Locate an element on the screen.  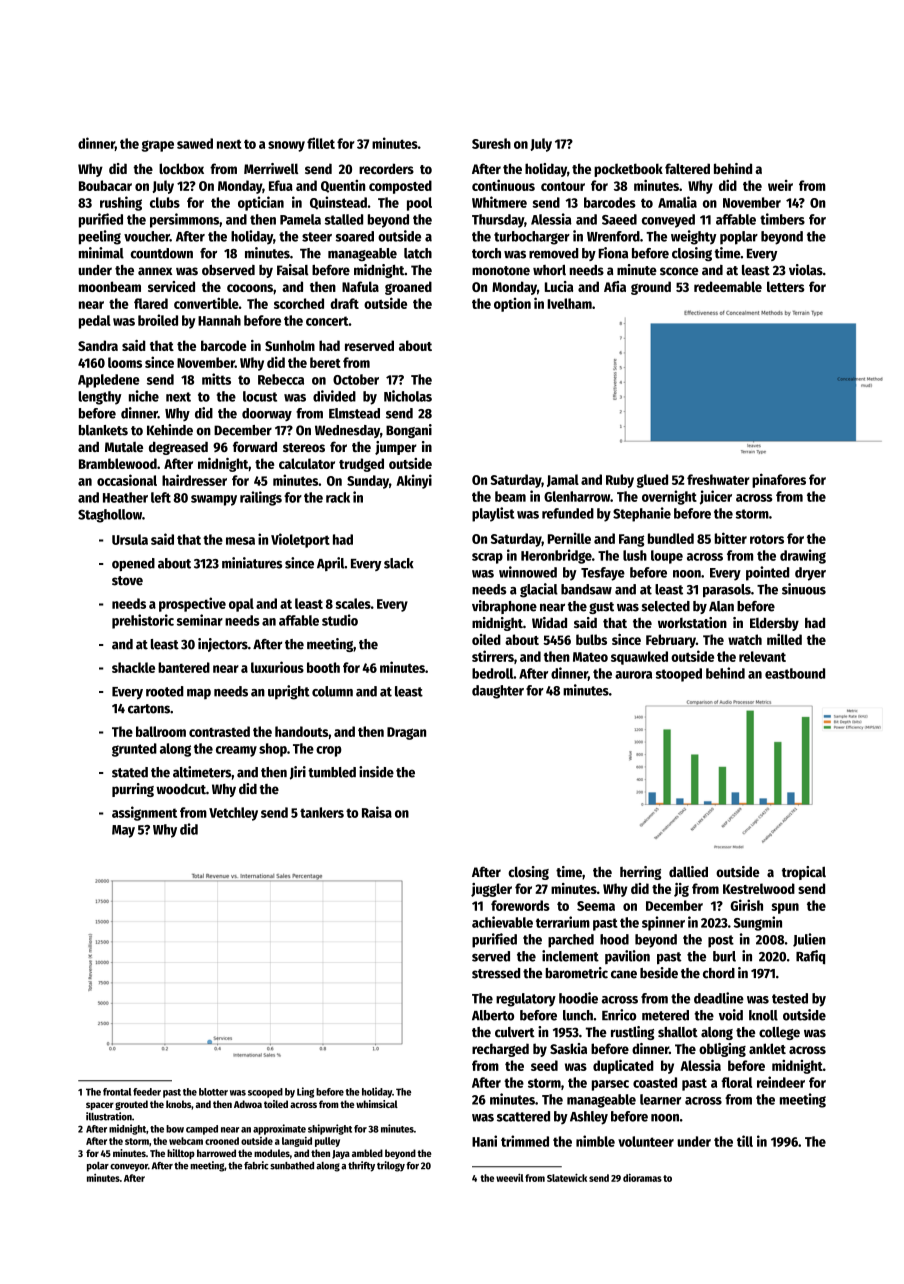
Violetport is located at coordinates (300, 540).
